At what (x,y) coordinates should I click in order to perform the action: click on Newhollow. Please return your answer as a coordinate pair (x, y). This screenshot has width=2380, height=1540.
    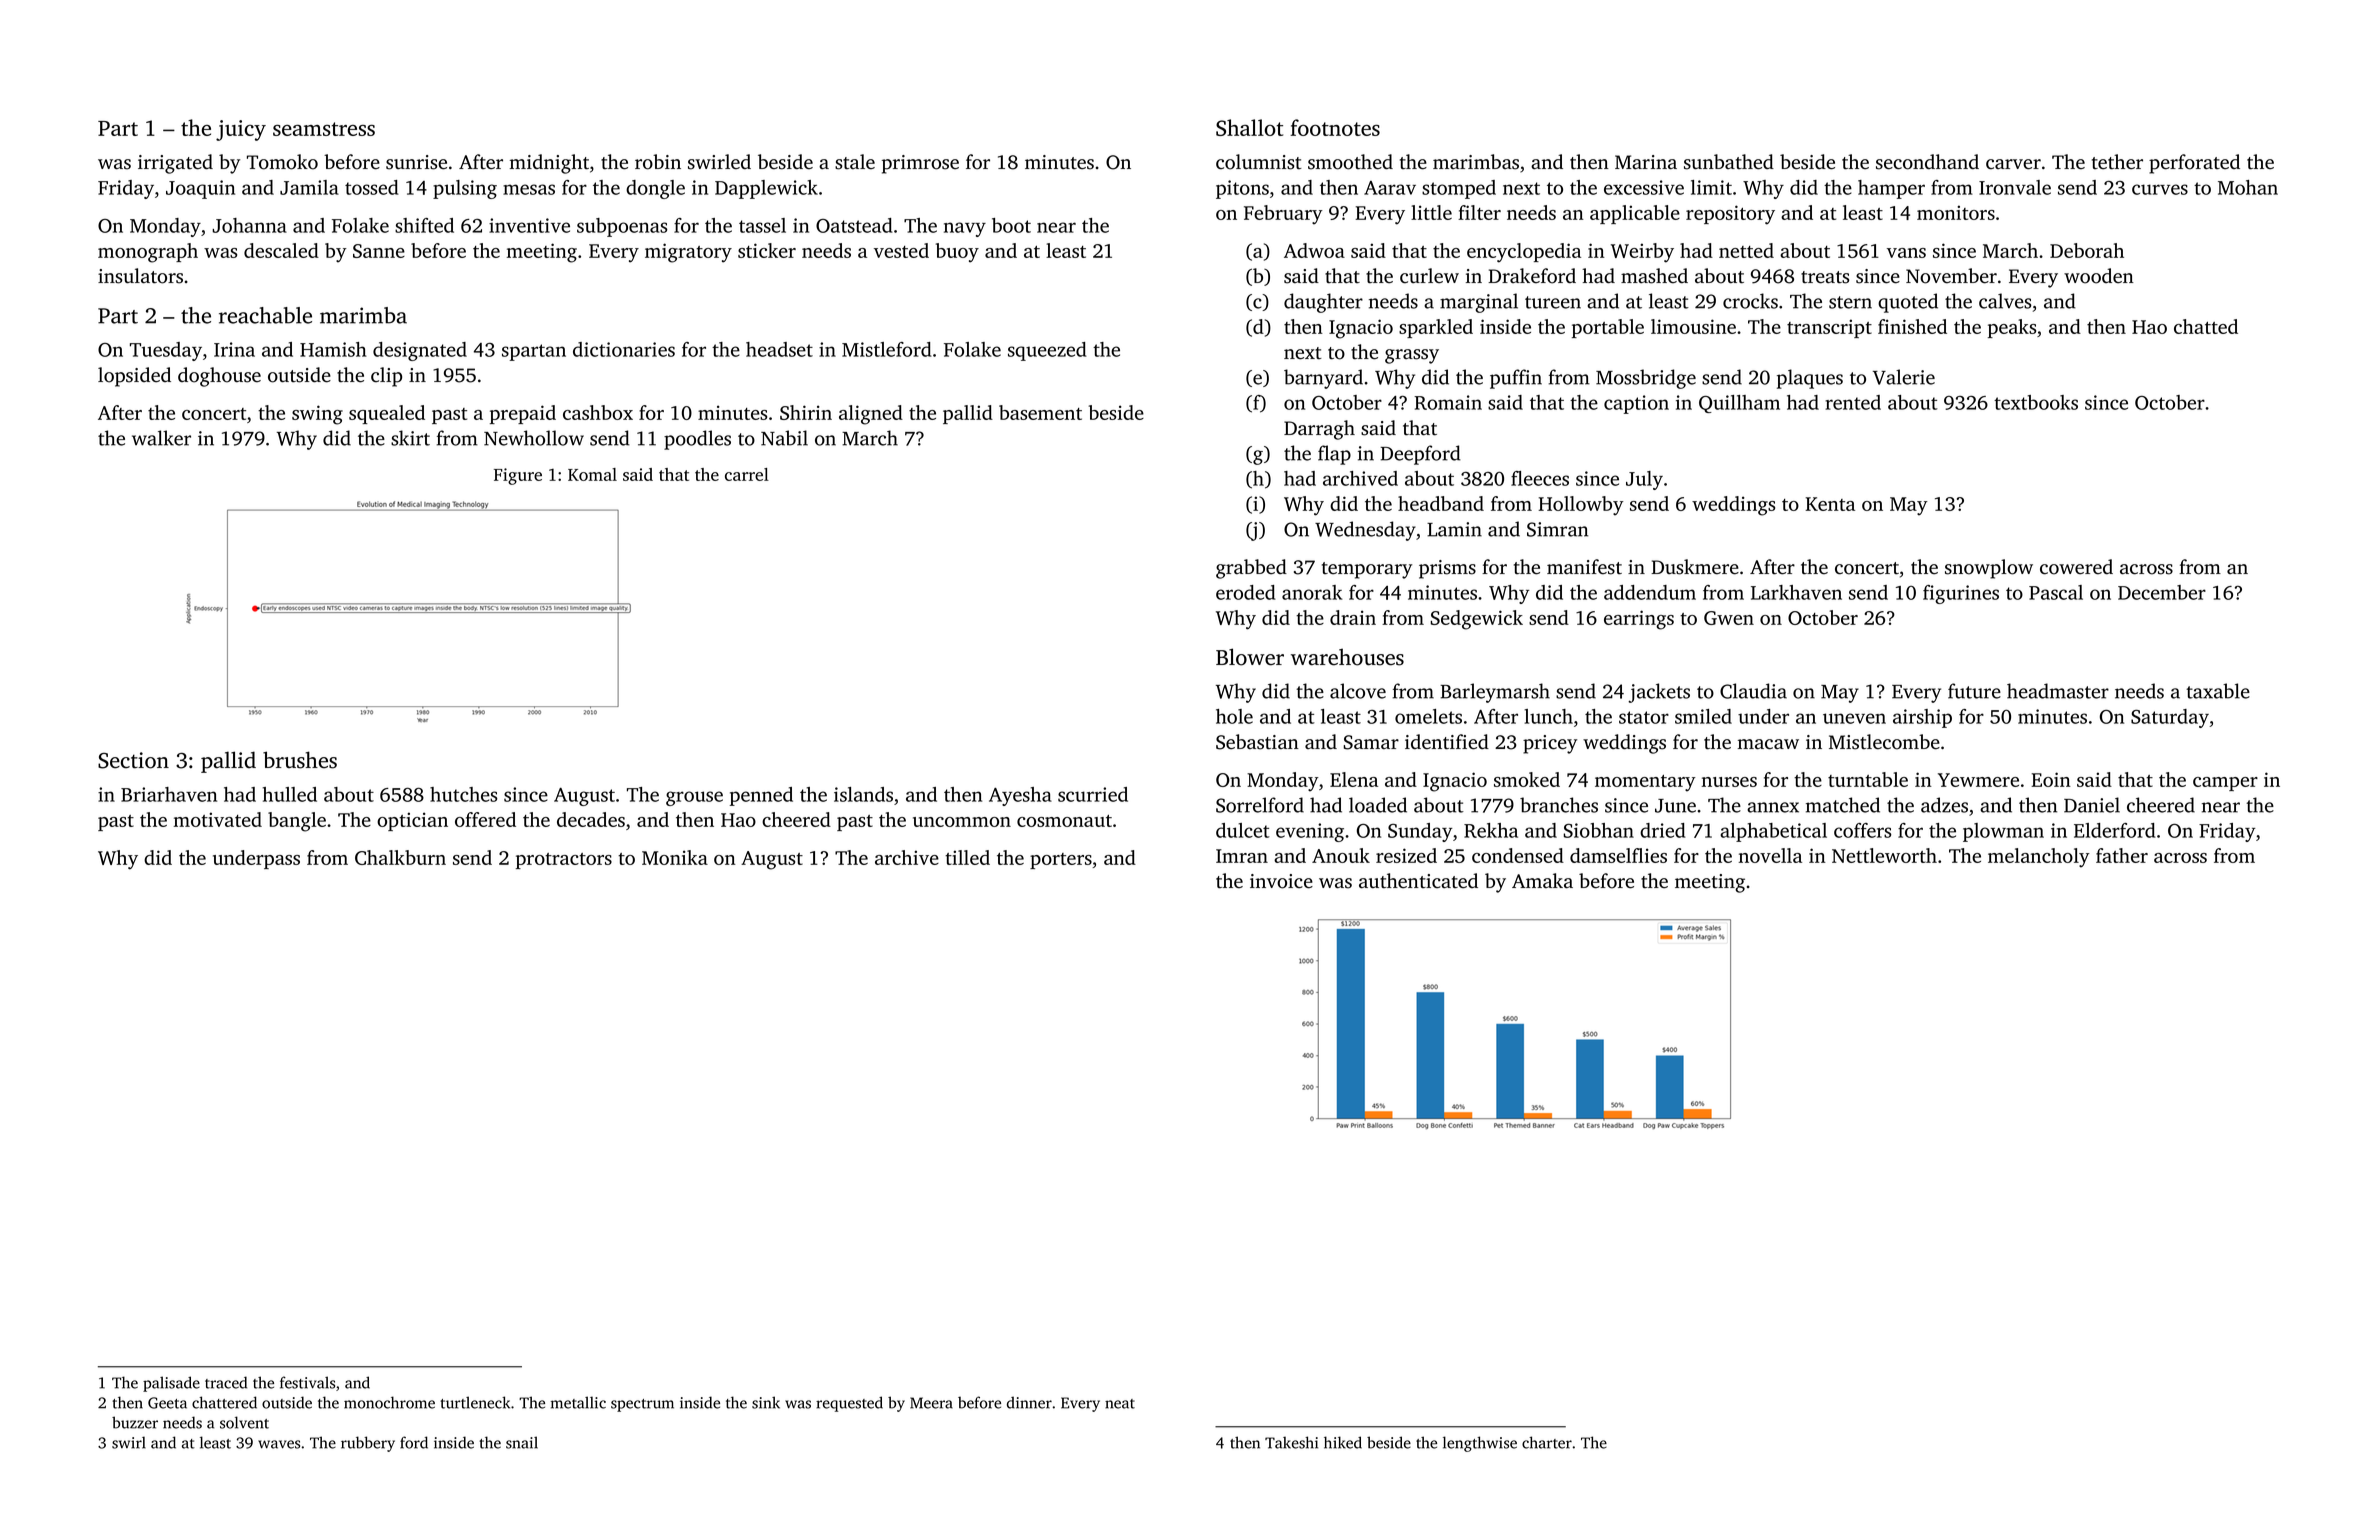
    Looking at the image, I should click on (534, 438).
